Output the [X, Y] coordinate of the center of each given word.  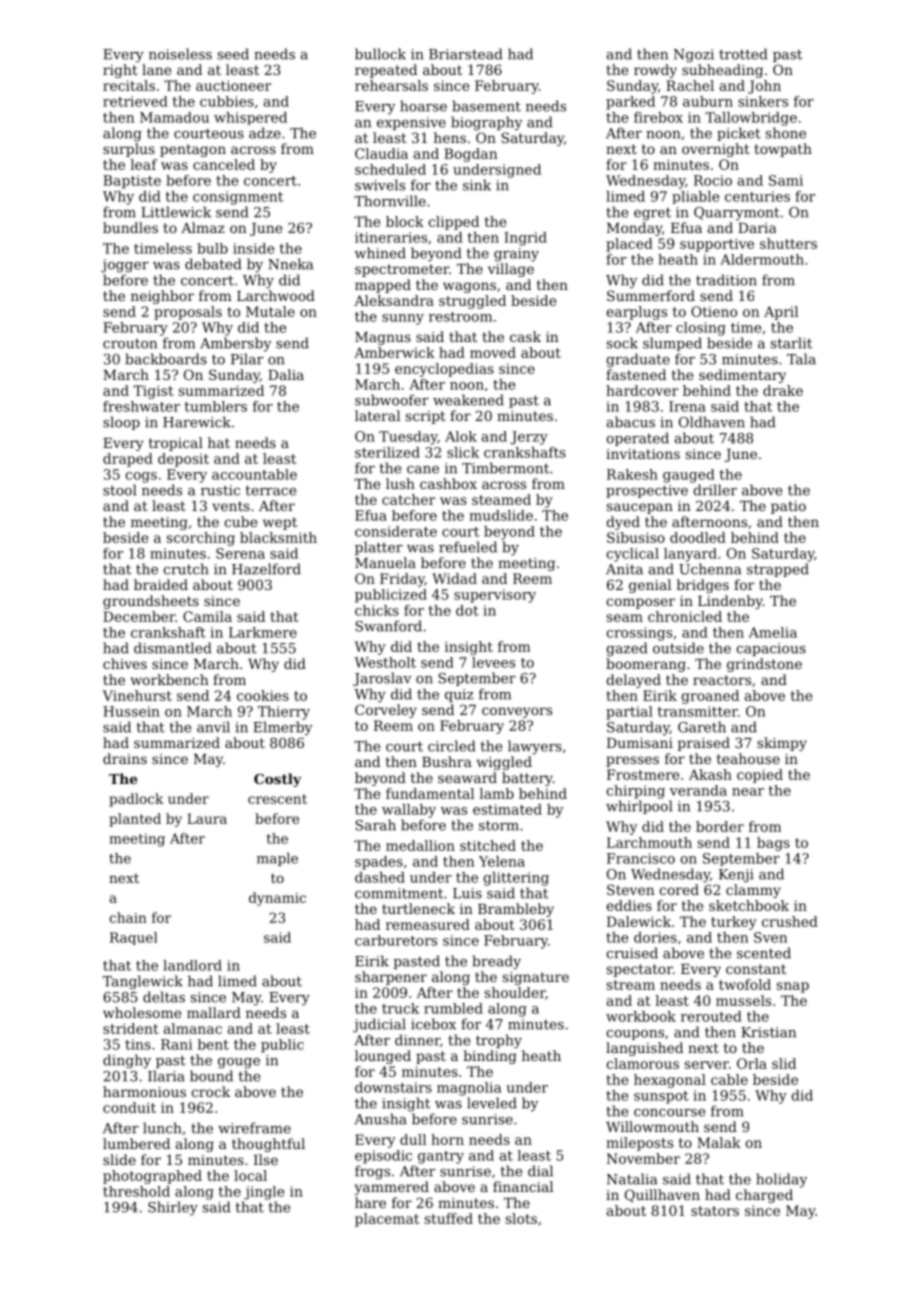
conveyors [517, 712]
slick [463, 452]
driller [715, 490]
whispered [250, 118]
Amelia [773, 632]
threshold [136, 1191]
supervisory [495, 596]
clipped [454, 223]
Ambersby [235, 344]
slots [521, 1218]
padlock [136, 800]
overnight [716, 150]
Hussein [131, 711]
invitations [643, 454]
